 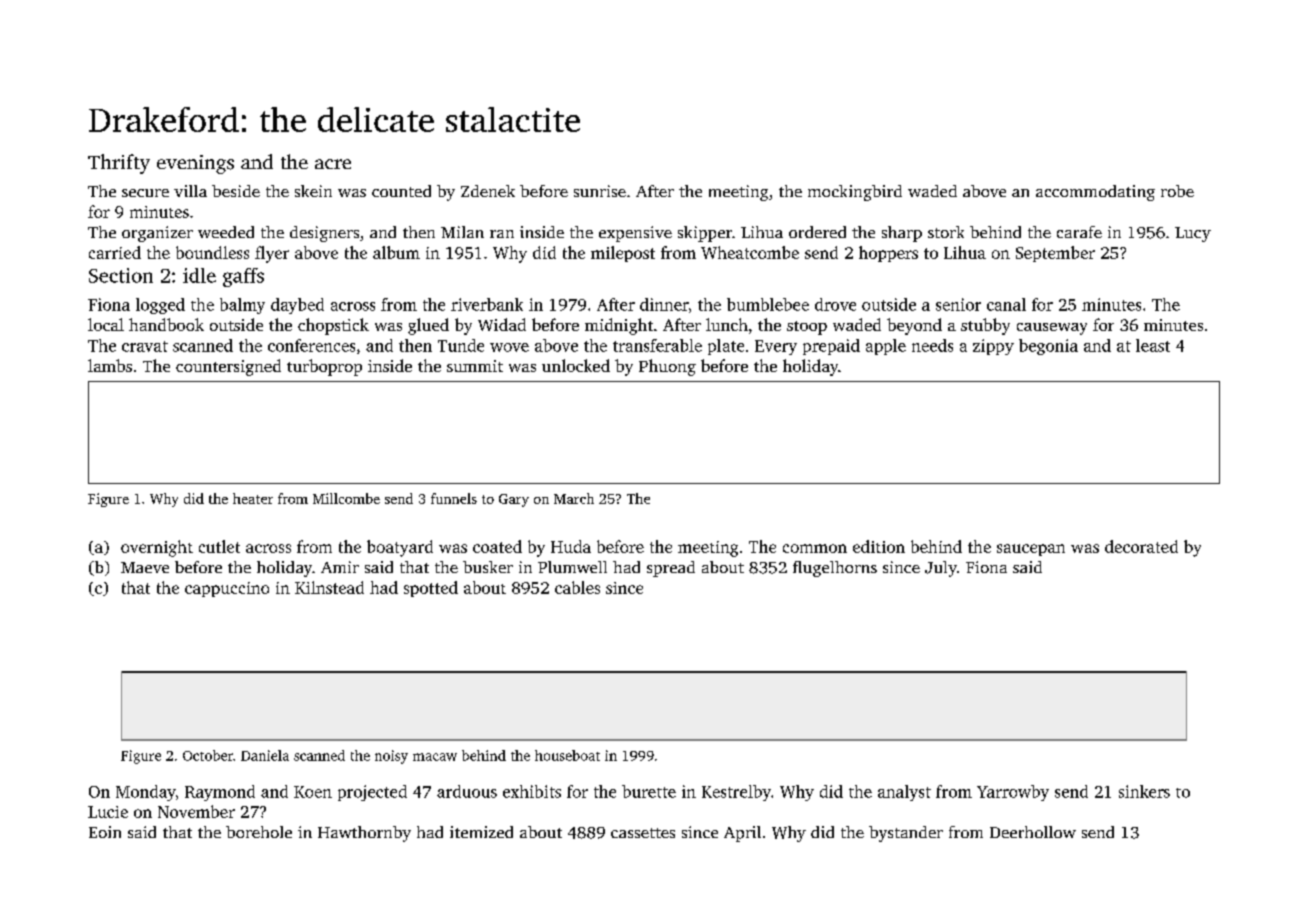 What do you see at coordinates (488, 567) in the screenshot?
I see `busker` at bounding box center [488, 567].
